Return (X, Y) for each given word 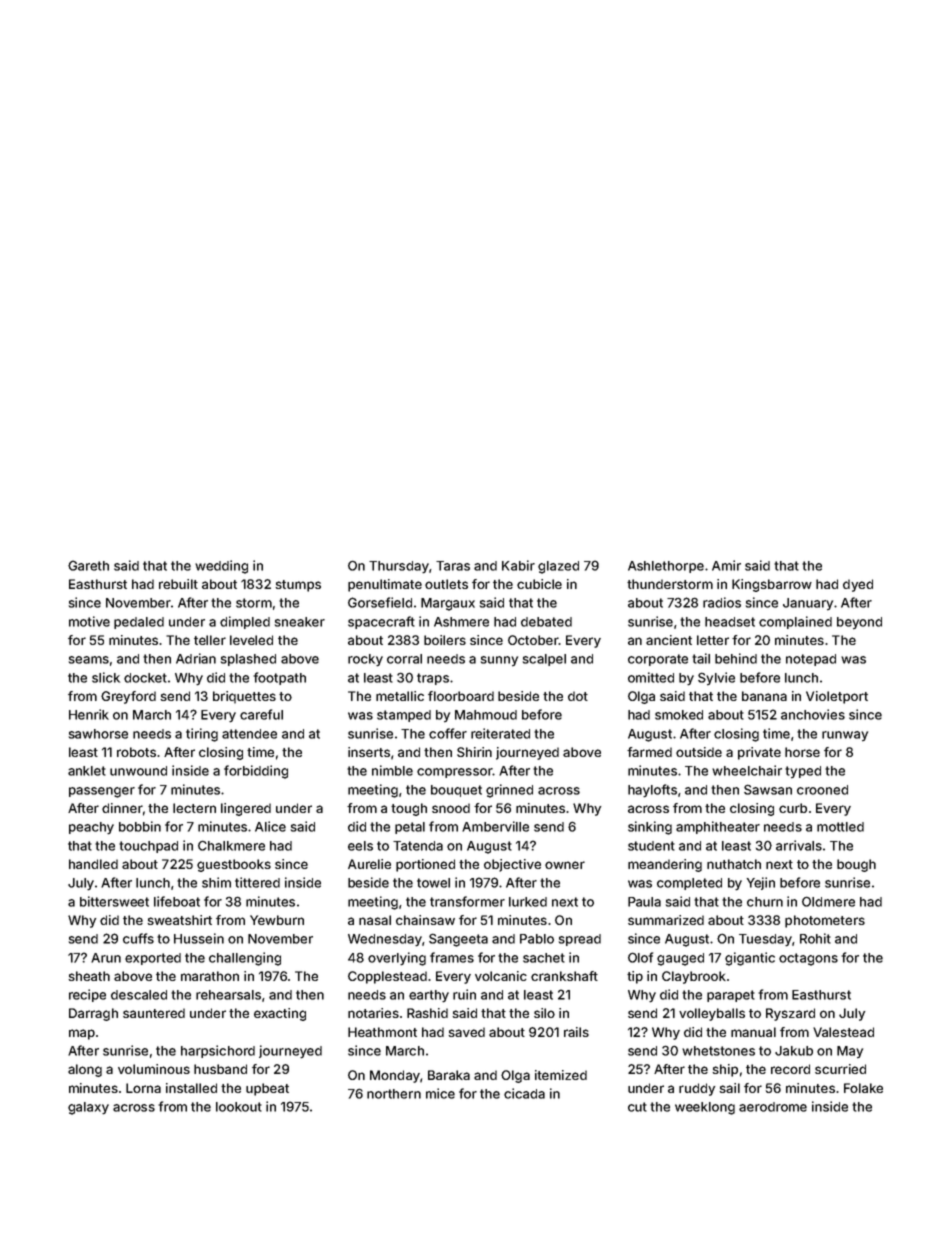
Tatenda (418, 846)
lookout (239, 1107)
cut (637, 1107)
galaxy (88, 1108)
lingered (246, 809)
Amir (726, 565)
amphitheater (718, 827)
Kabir (518, 565)
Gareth (88, 565)
